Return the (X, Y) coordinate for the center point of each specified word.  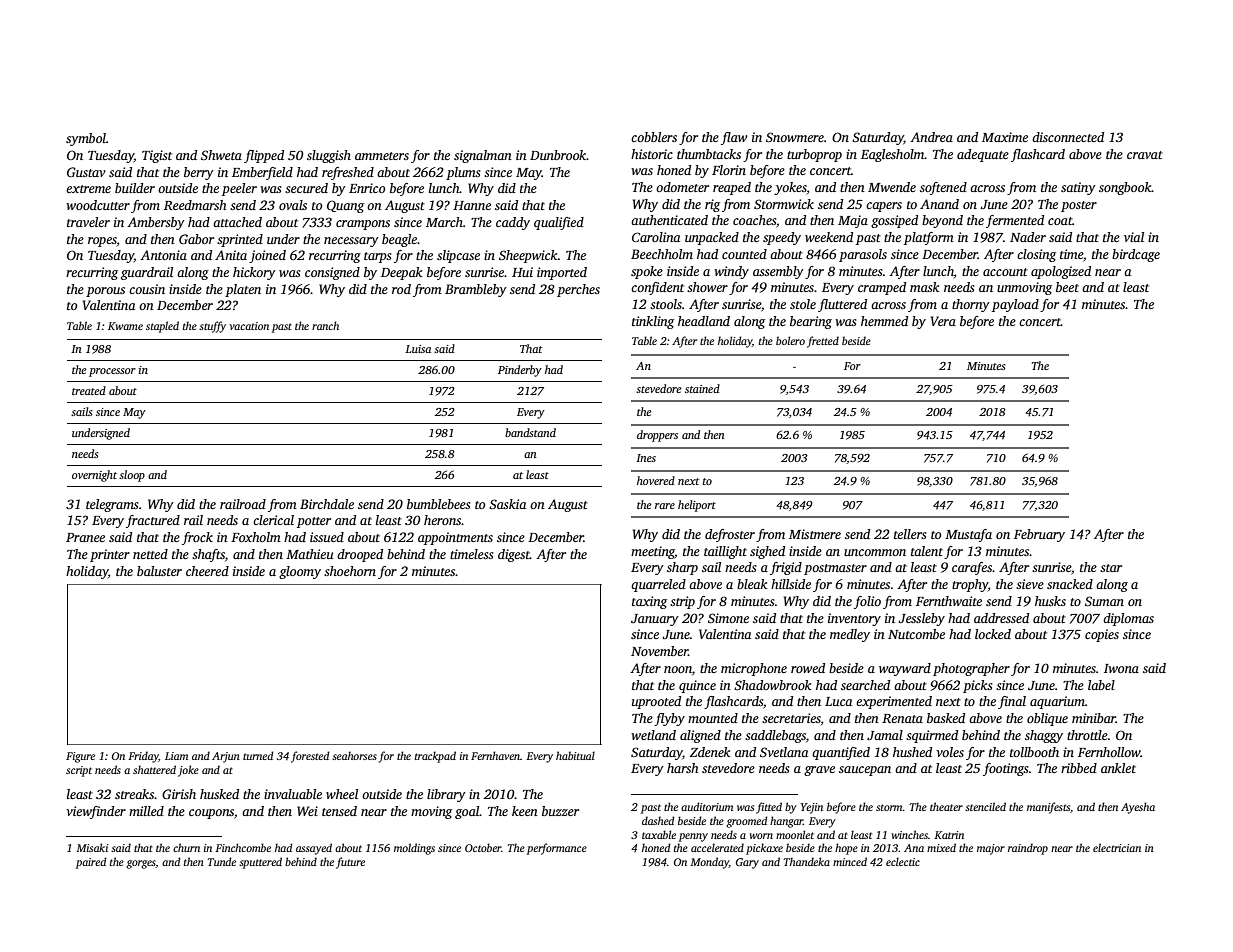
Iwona (1121, 668)
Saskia (507, 504)
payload (1015, 305)
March (444, 222)
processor (112, 372)
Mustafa (968, 535)
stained (702, 388)
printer (110, 555)
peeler (239, 189)
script (79, 771)
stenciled (985, 806)
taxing (649, 602)
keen (525, 811)
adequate (983, 155)
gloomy (300, 572)
